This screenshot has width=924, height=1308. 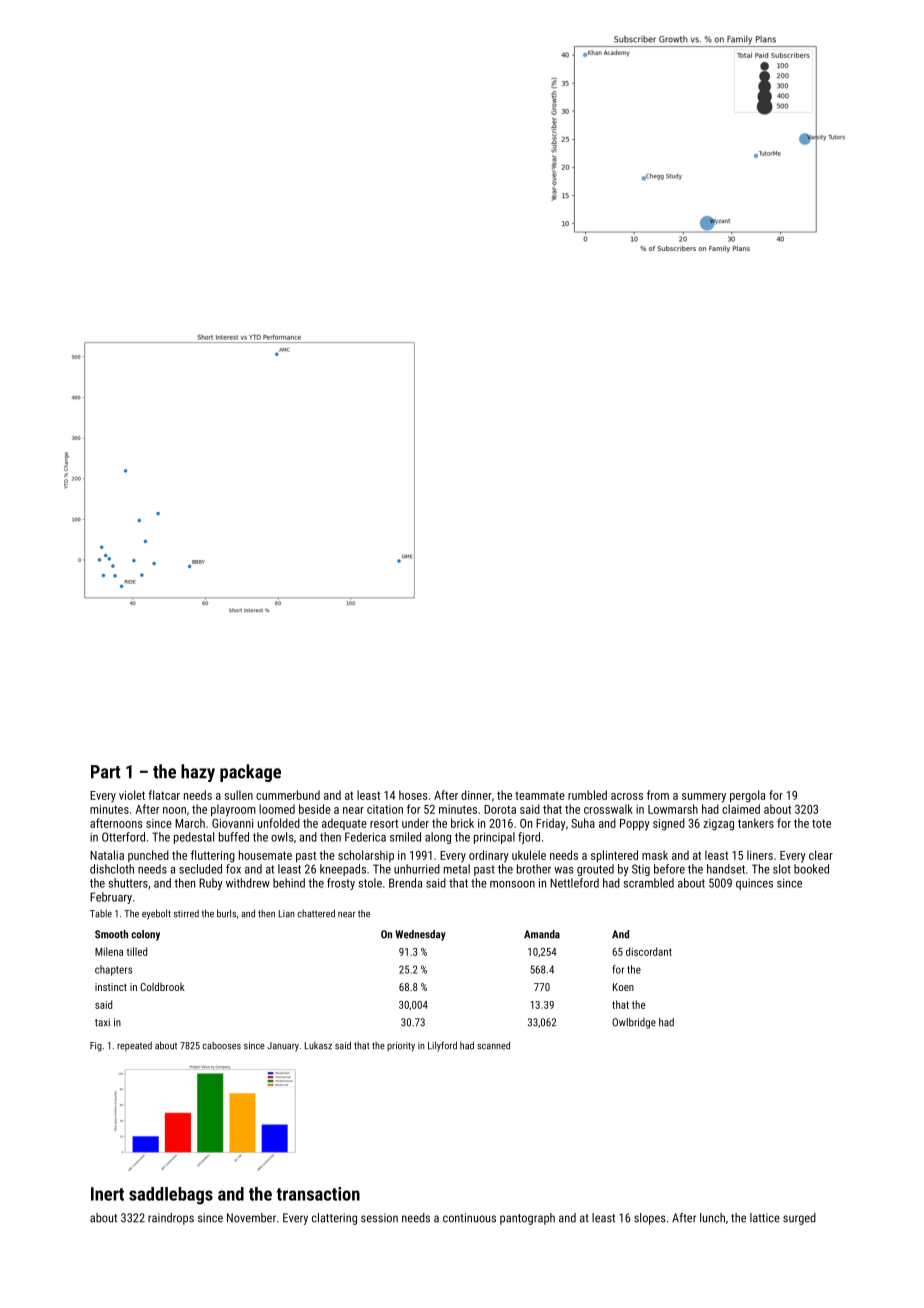 I want to click on pergola, so click(x=747, y=796).
